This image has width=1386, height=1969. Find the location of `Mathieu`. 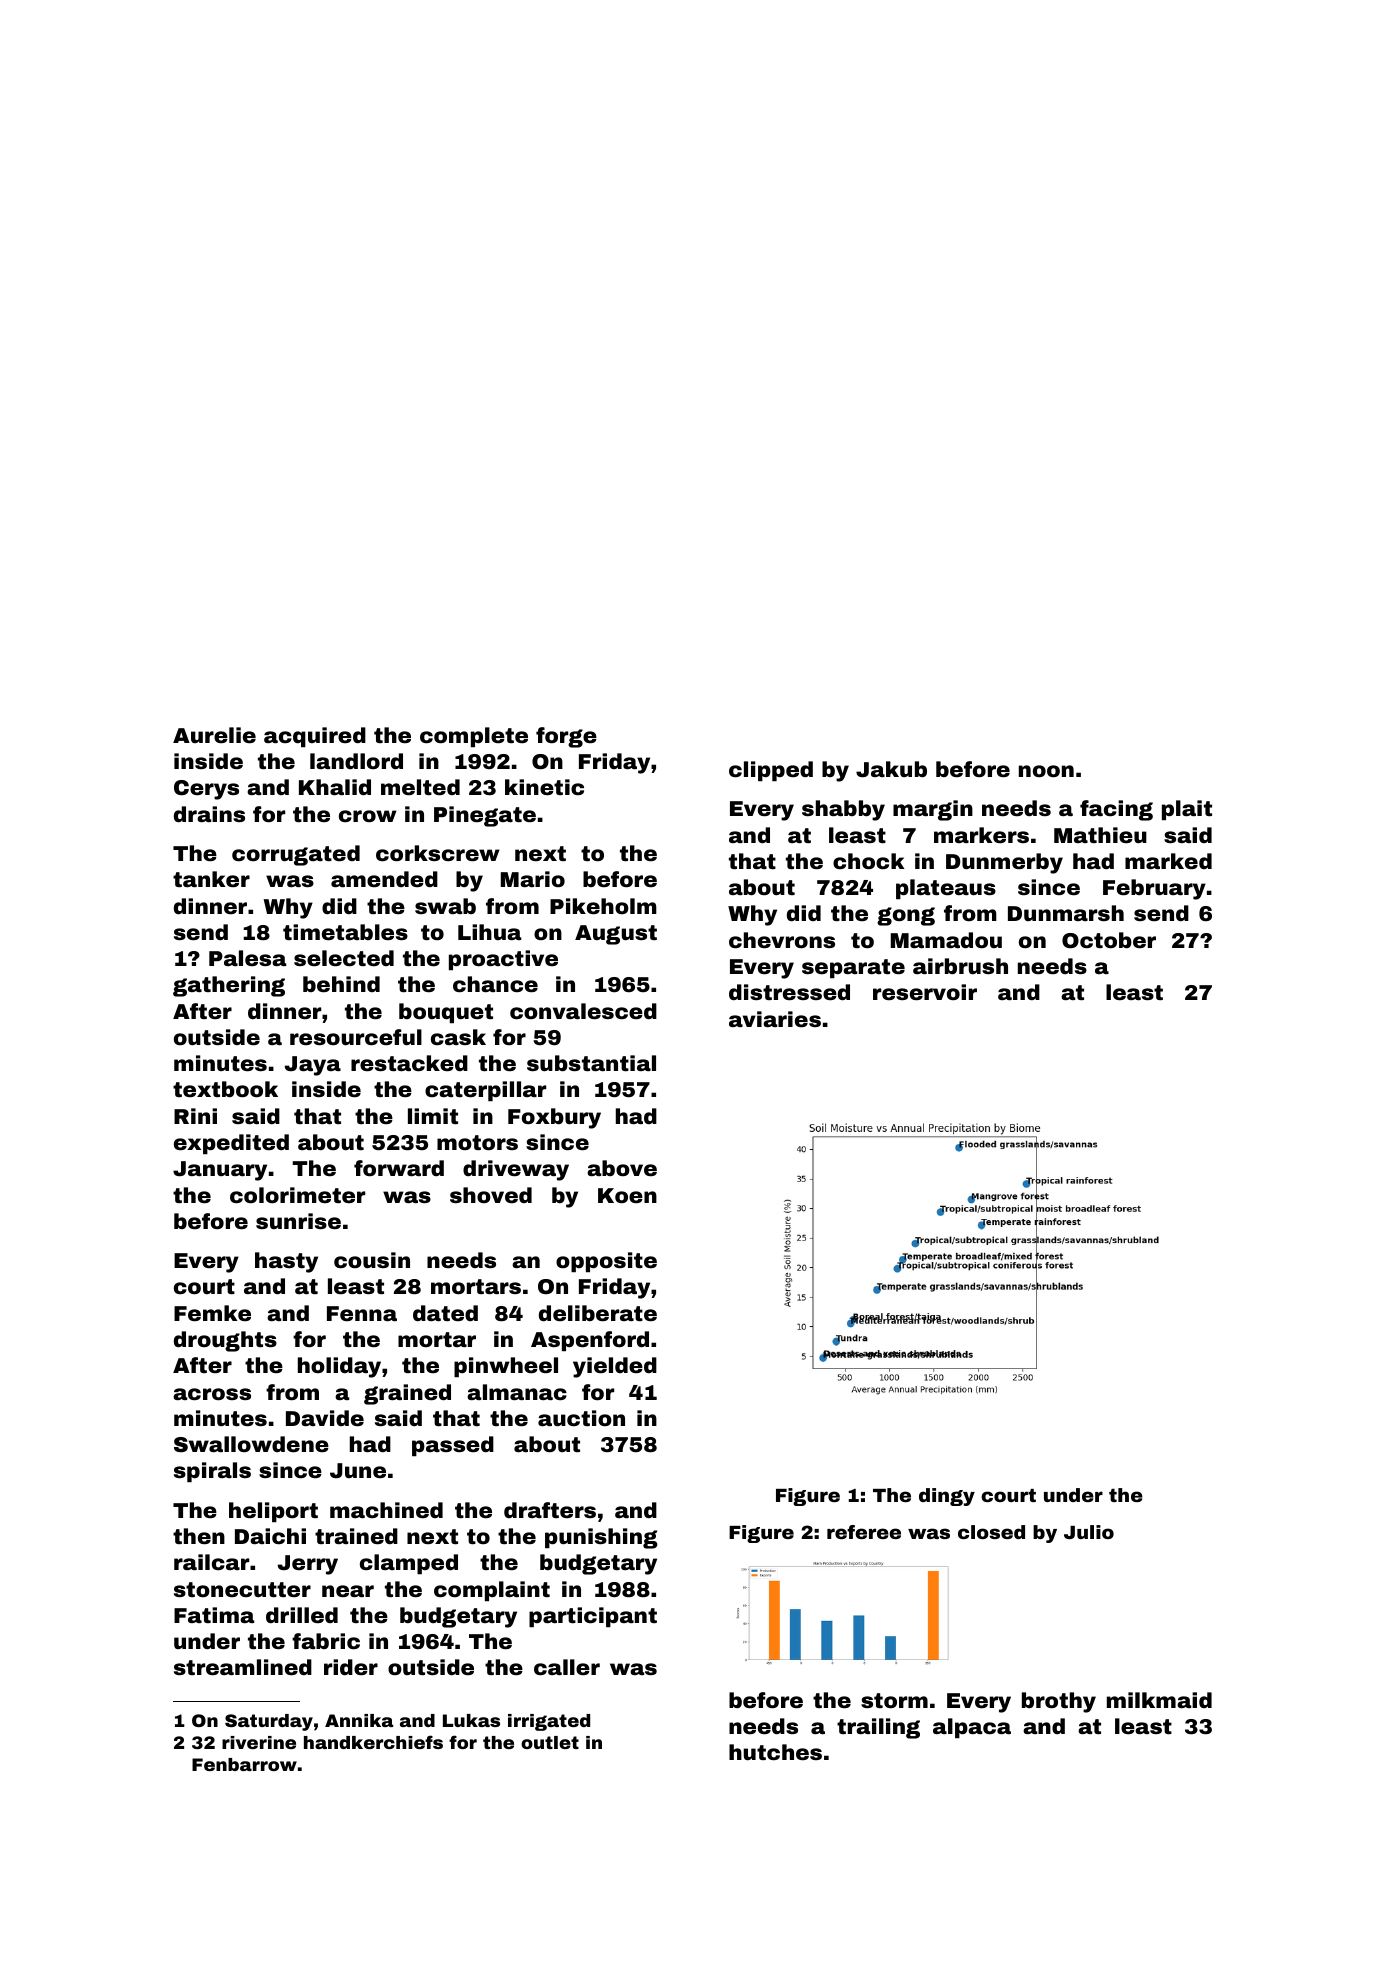

Mathieu is located at coordinates (1100, 835).
